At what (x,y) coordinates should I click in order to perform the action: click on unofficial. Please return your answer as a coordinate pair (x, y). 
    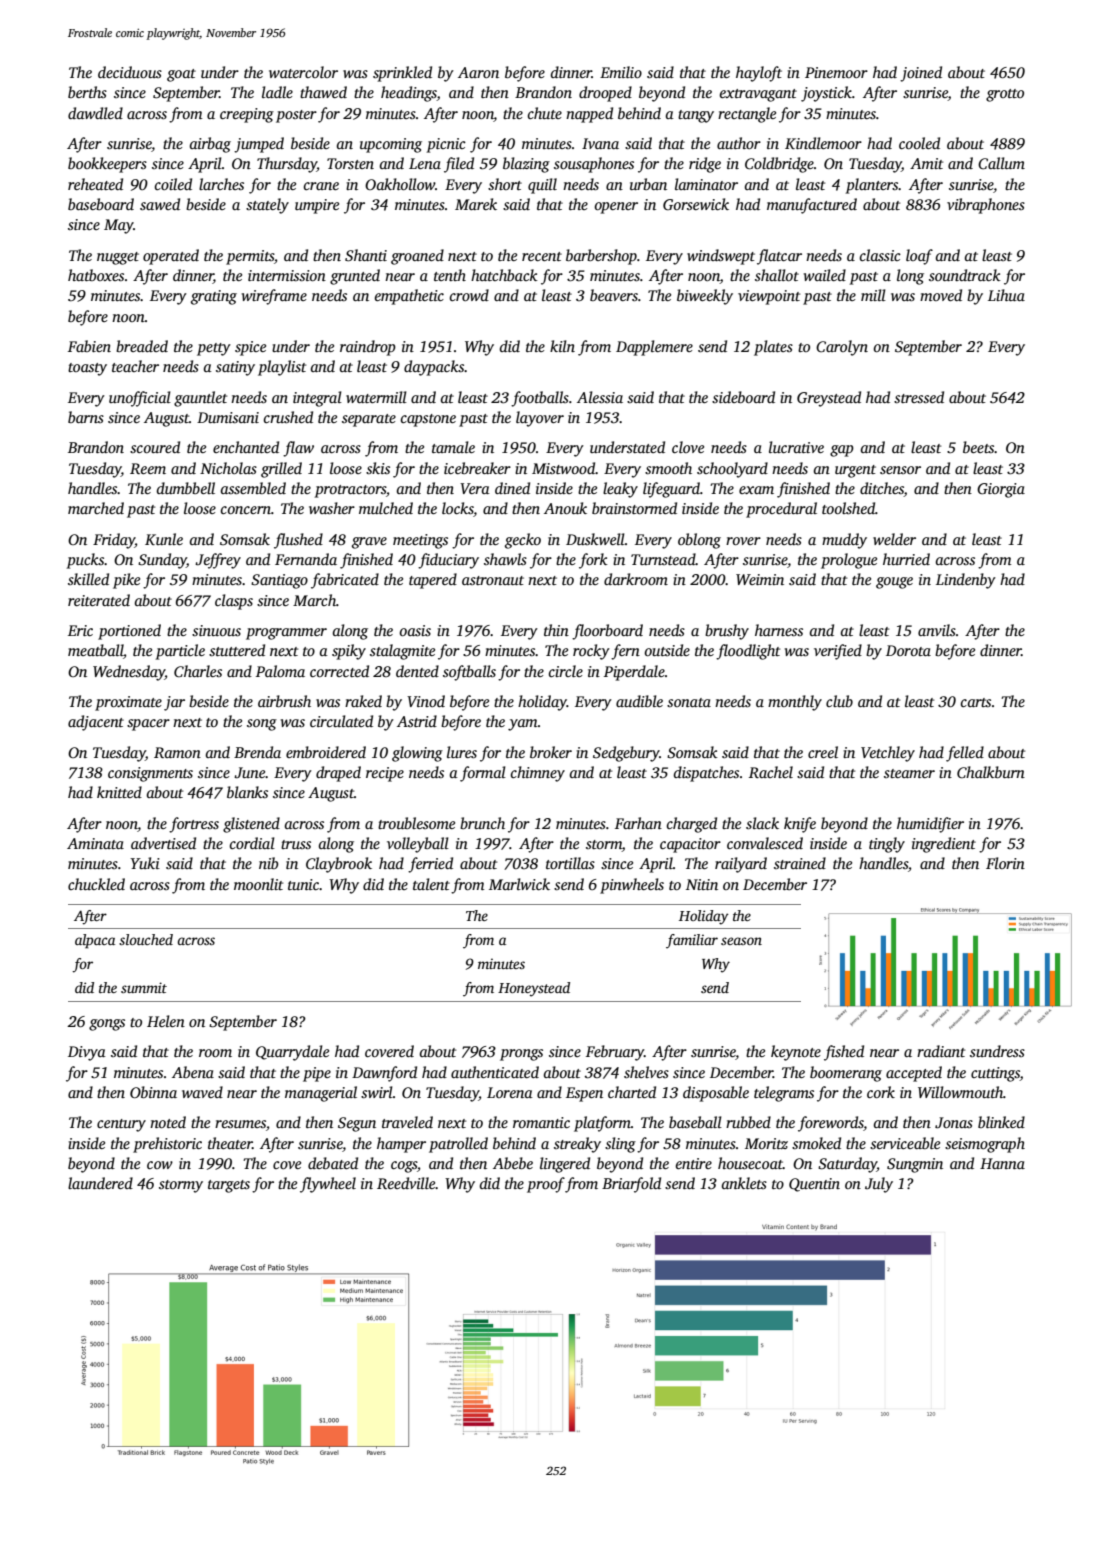
    Looking at the image, I should click on (140, 399).
